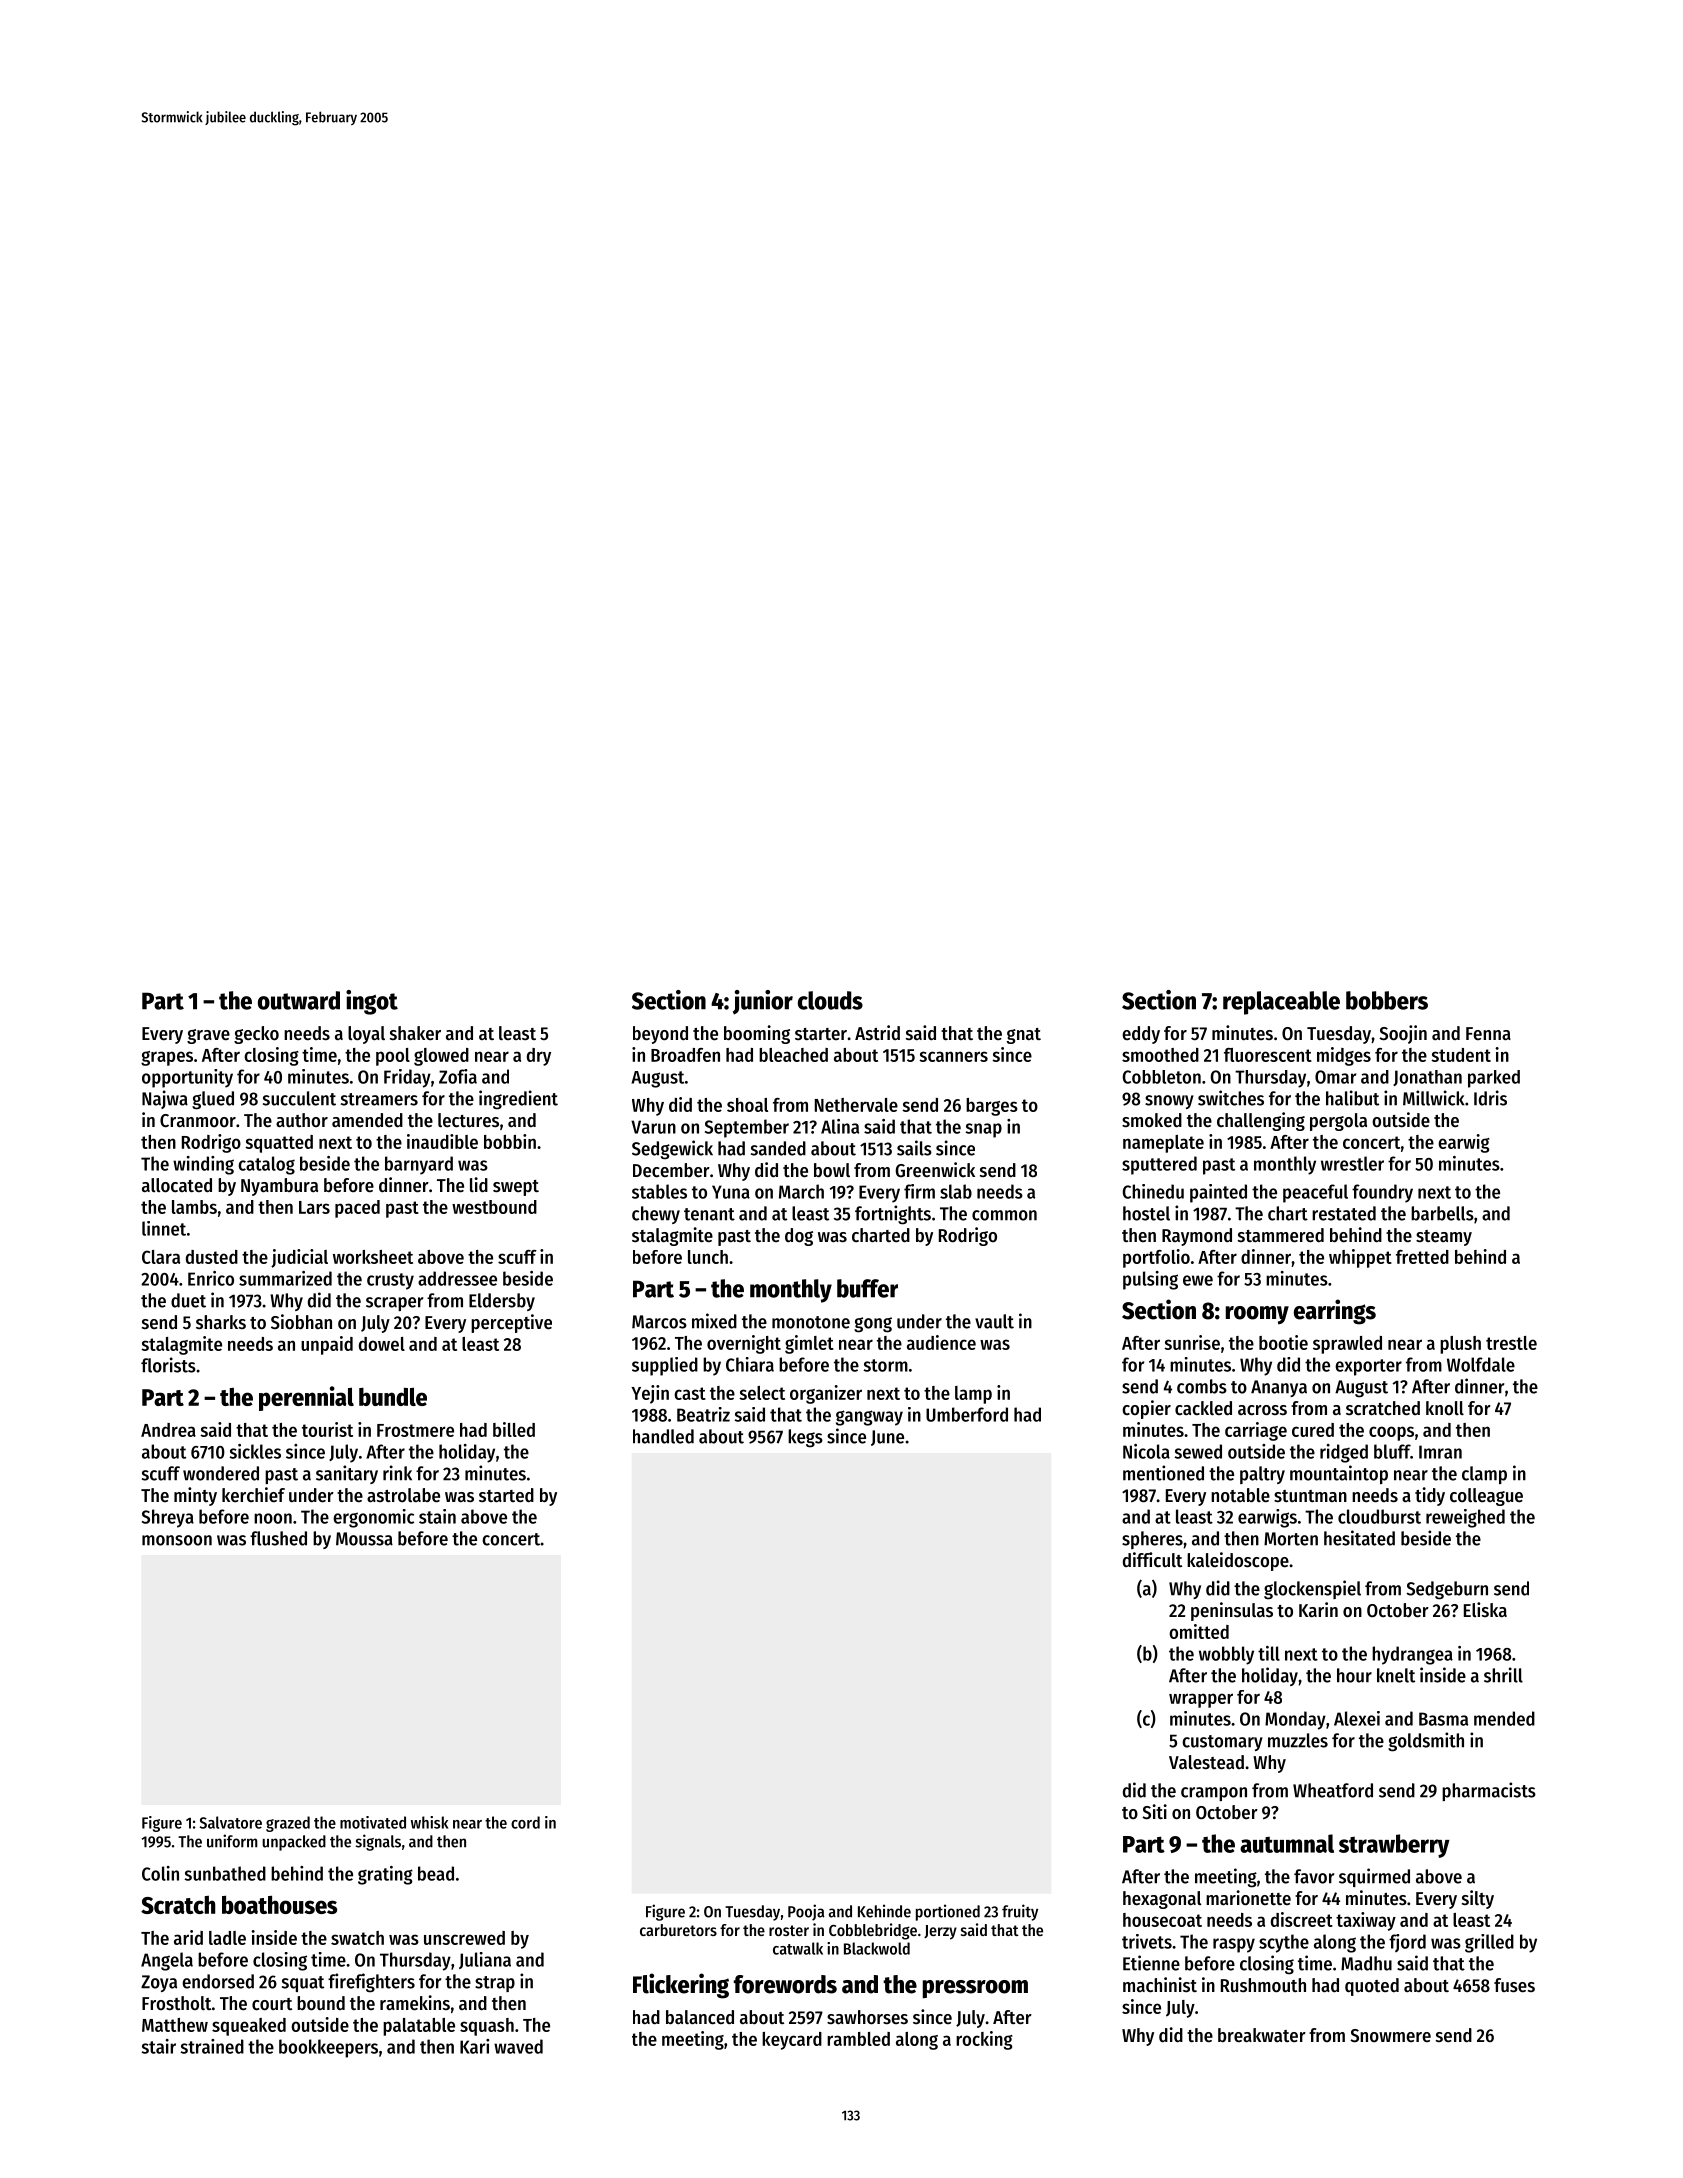  I want to click on notable, so click(1240, 1495).
